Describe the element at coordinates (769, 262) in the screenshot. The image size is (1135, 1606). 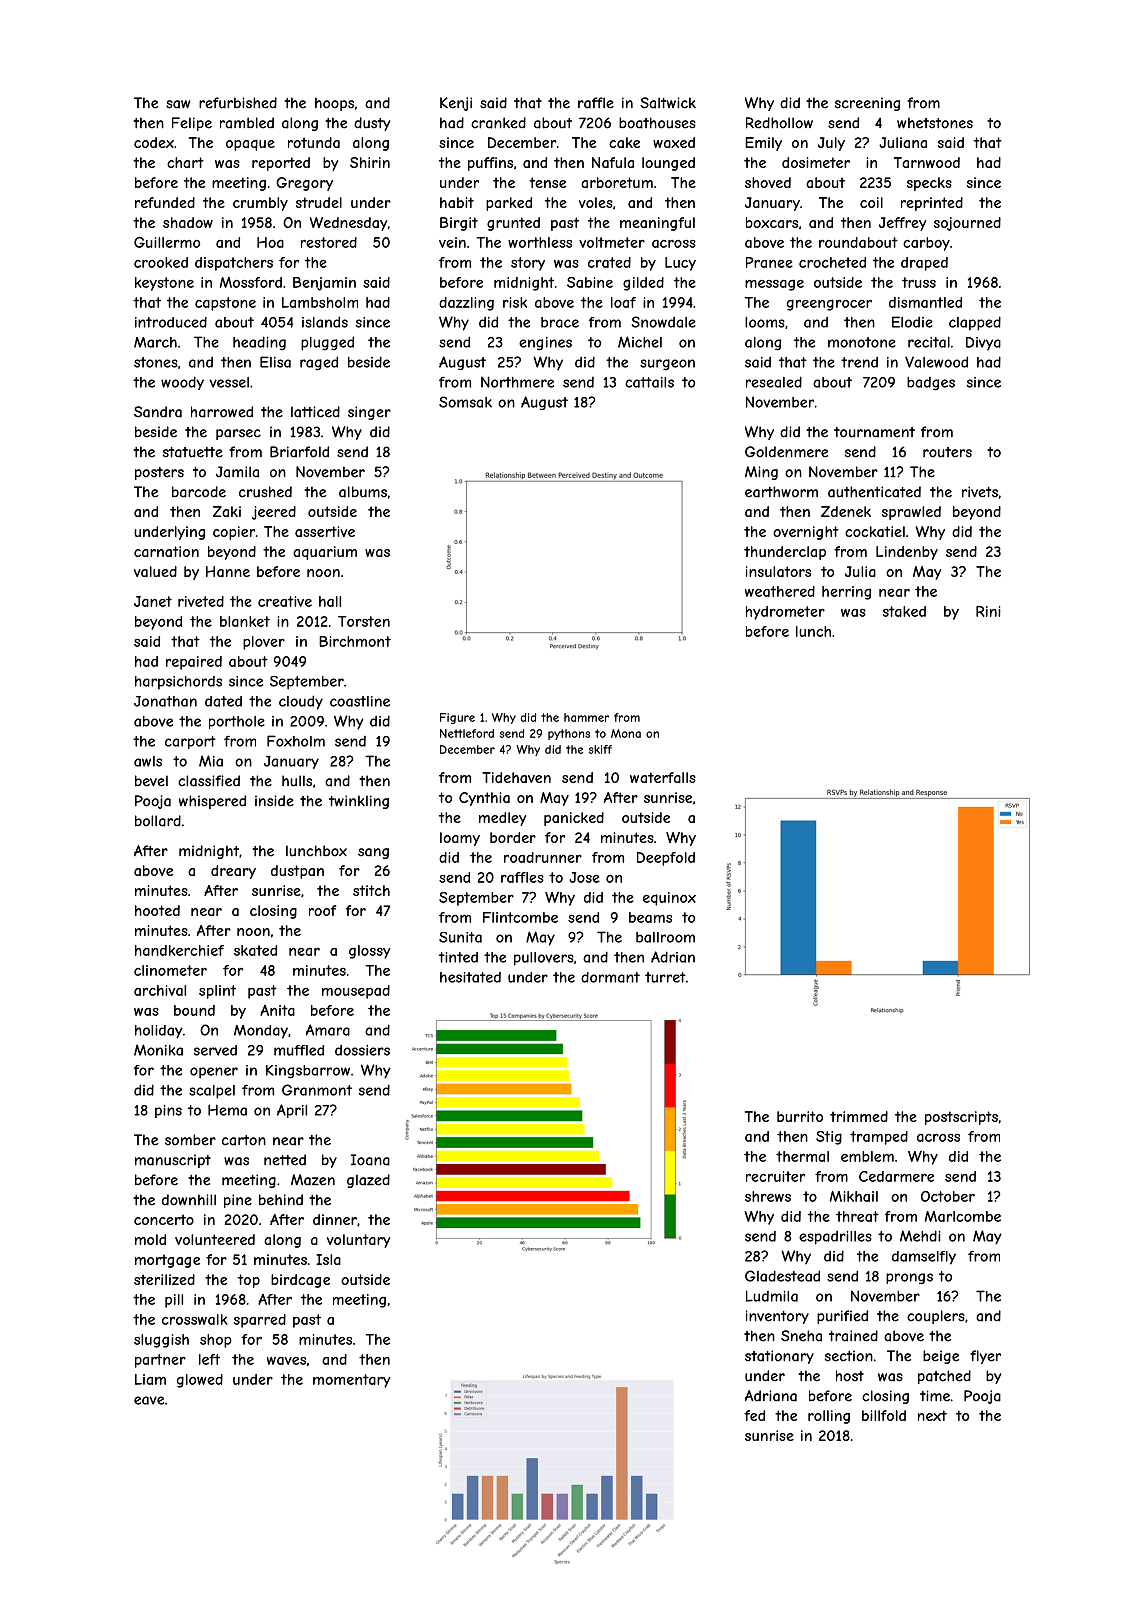
I see `Pranee` at that location.
